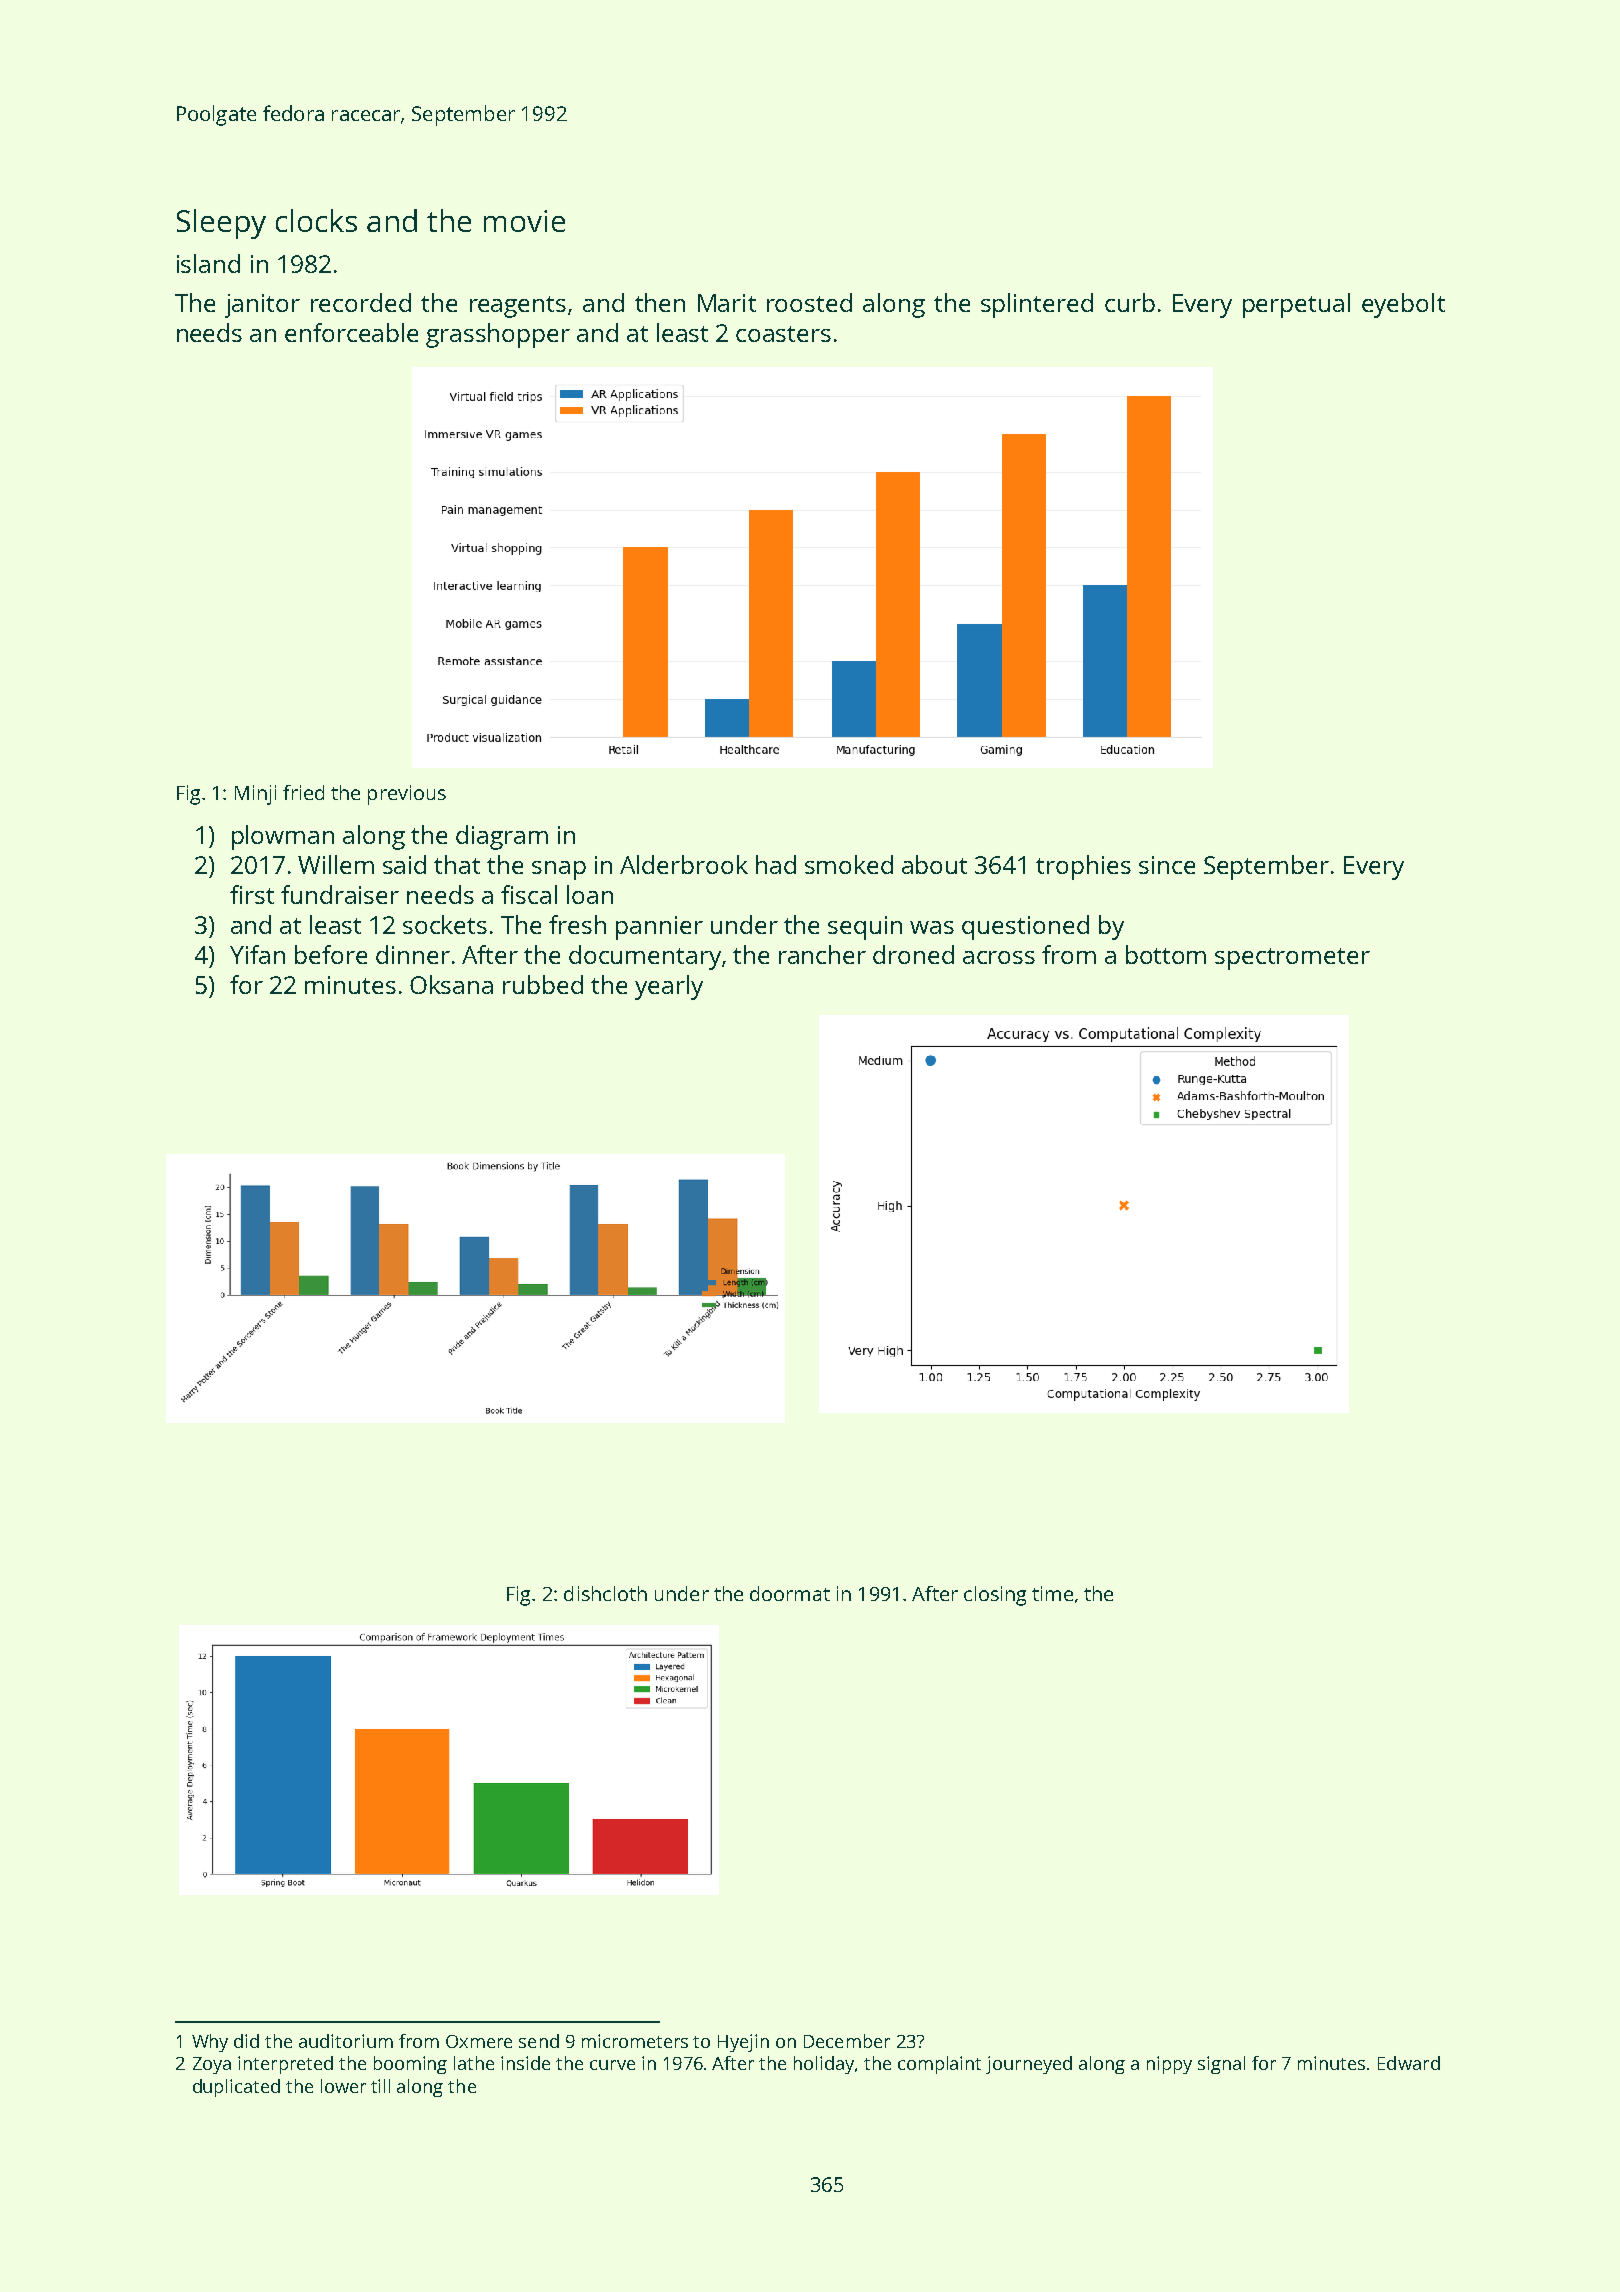 The image size is (1620, 2292). I want to click on closing, so click(995, 1596).
